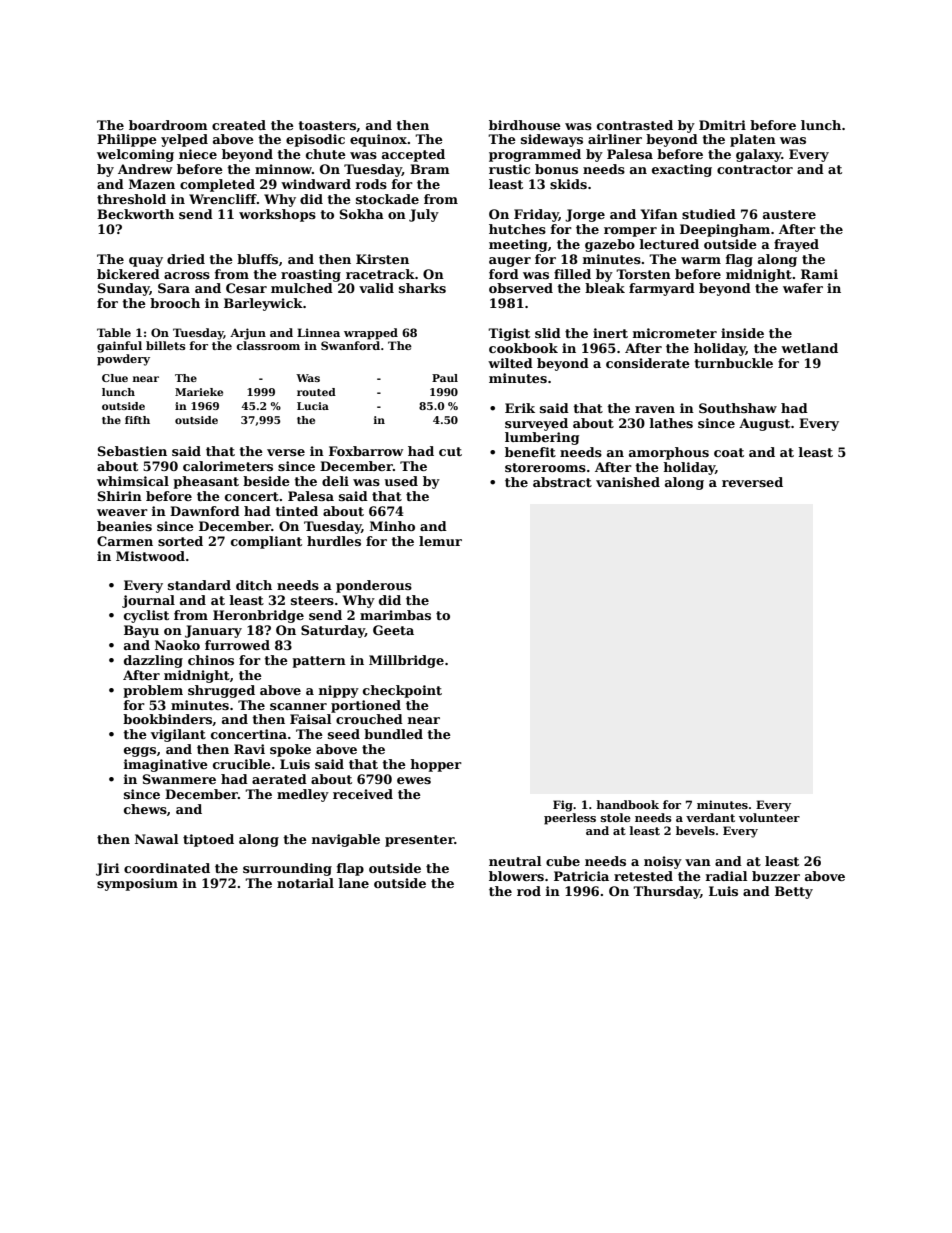  Describe the element at coordinates (128, 274) in the screenshot. I see `bickered` at that location.
